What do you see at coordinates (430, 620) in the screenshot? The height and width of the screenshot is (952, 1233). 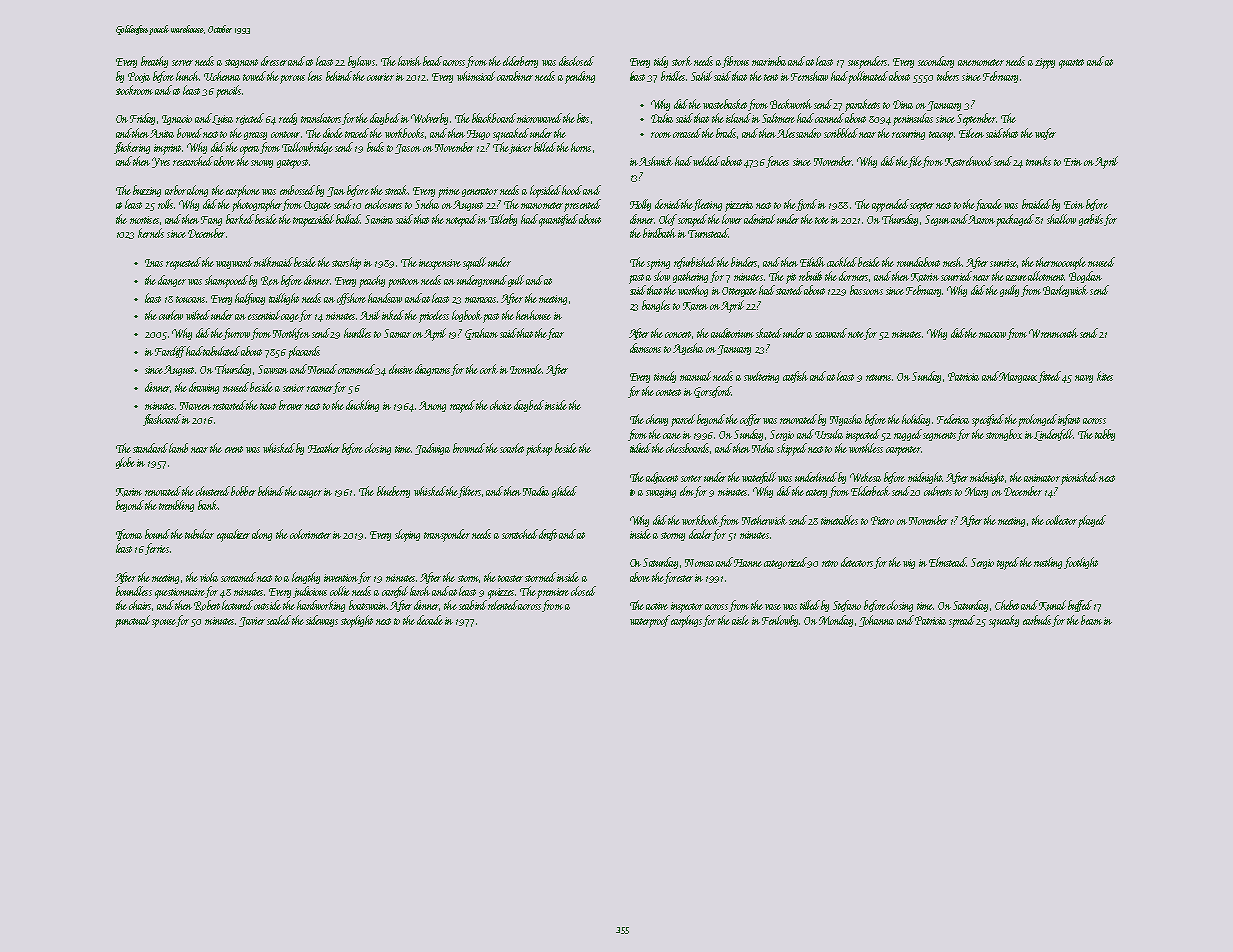 I see `decade` at bounding box center [430, 620].
